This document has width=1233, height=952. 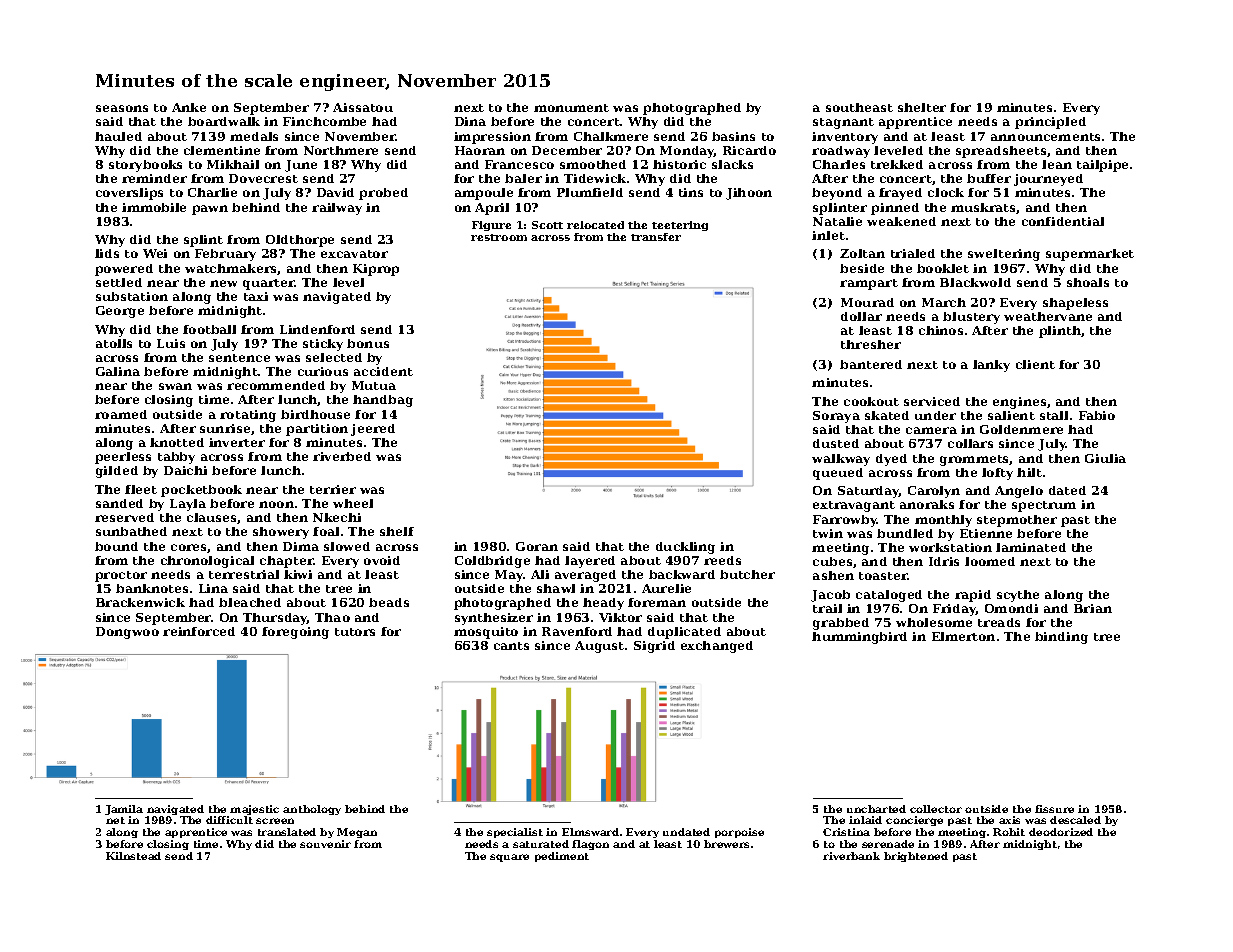 I want to click on Dima, so click(x=301, y=546).
